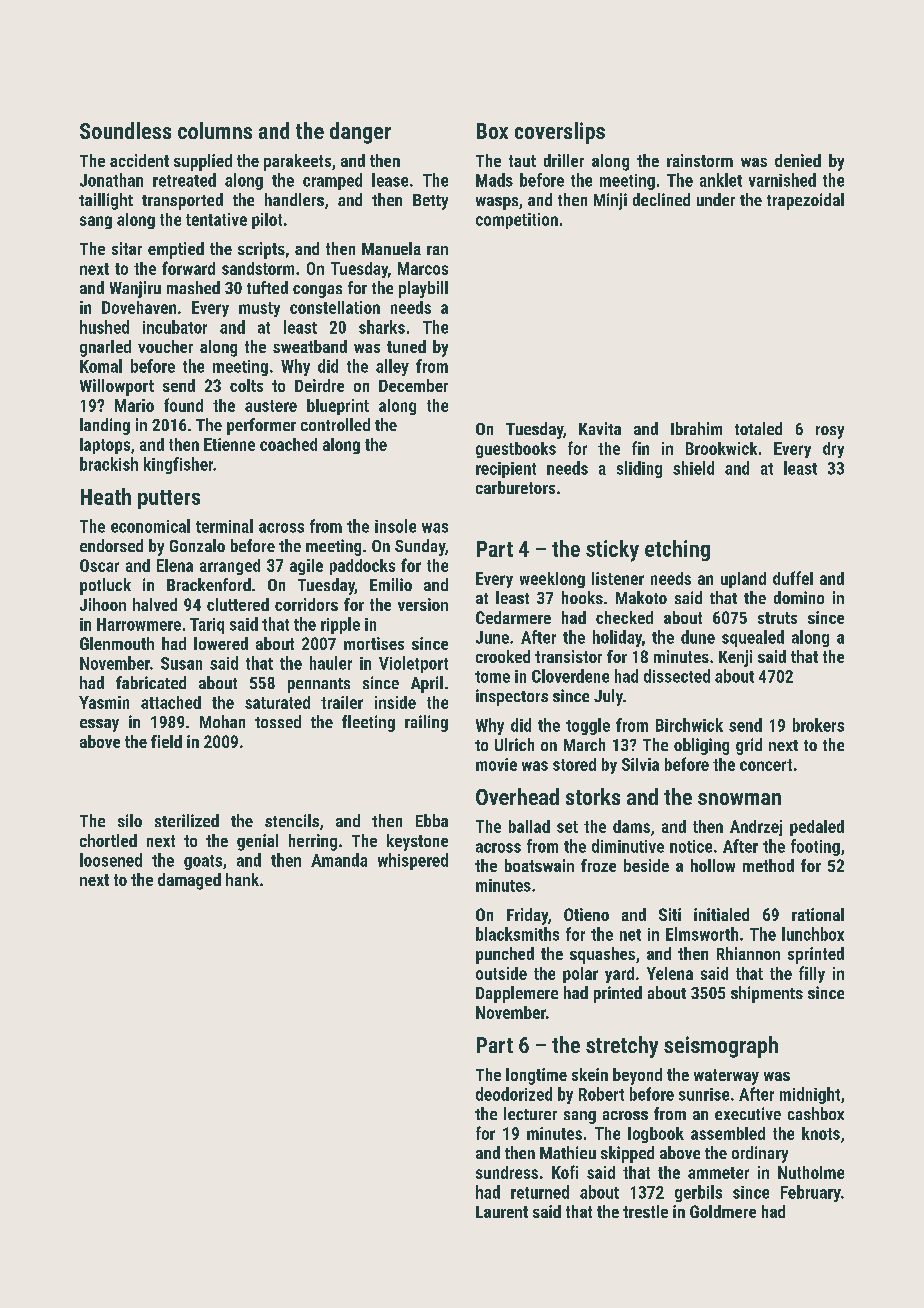 The width and height of the screenshot is (924, 1308). What do you see at coordinates (817, 828) in the screenshot?
I see `pedaled` at bounding box center [817, 828].
